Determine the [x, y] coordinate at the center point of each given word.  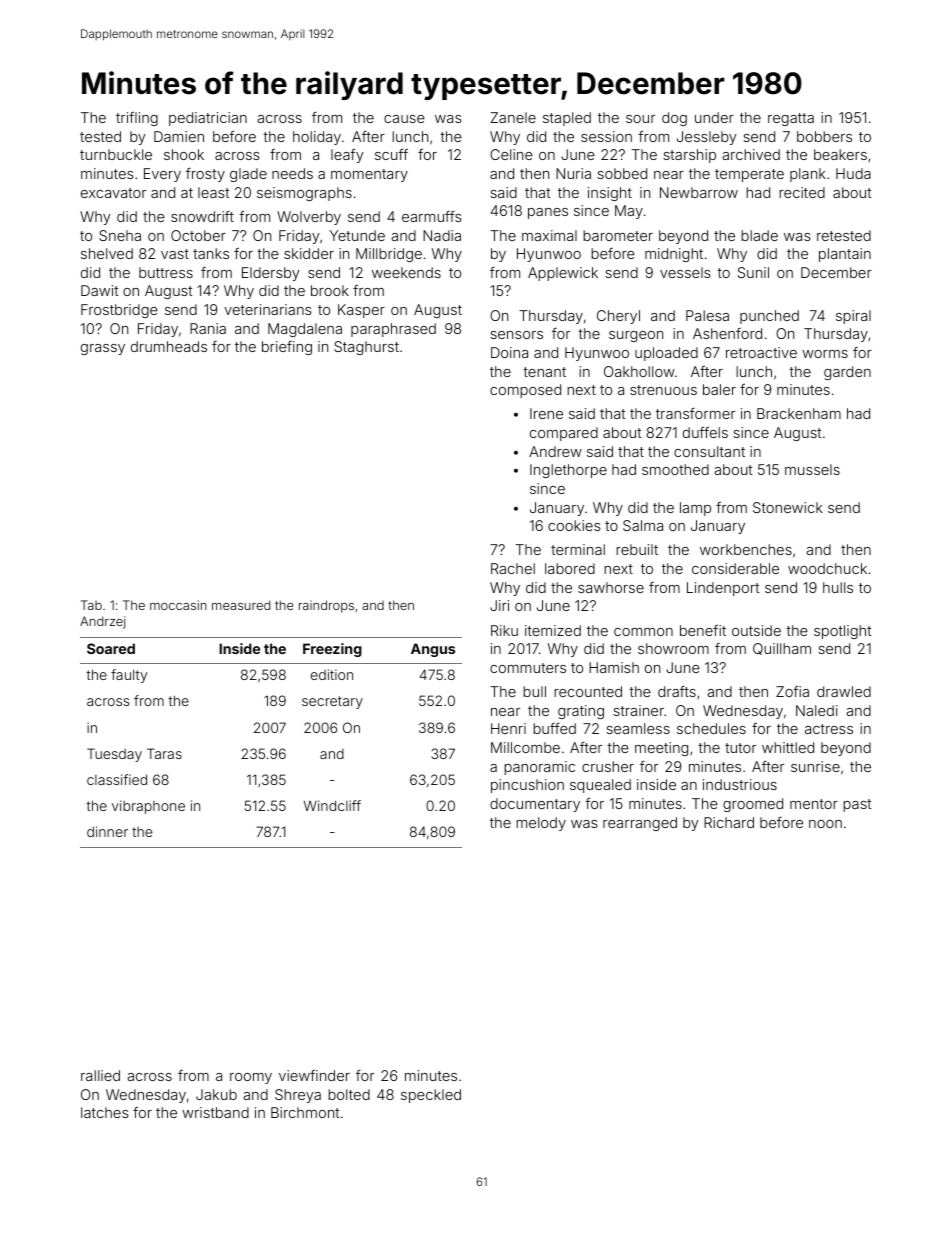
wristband [215, 1112]
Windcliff [332, 805]
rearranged [640, 824]
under [714, 117]
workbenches [746, 549]
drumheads [169, 346]
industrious [740, 784]
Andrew [555, 451]
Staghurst [366, 348]
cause [404, 119]
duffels [705, 432]
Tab [91, 605]
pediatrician [208, 119]
